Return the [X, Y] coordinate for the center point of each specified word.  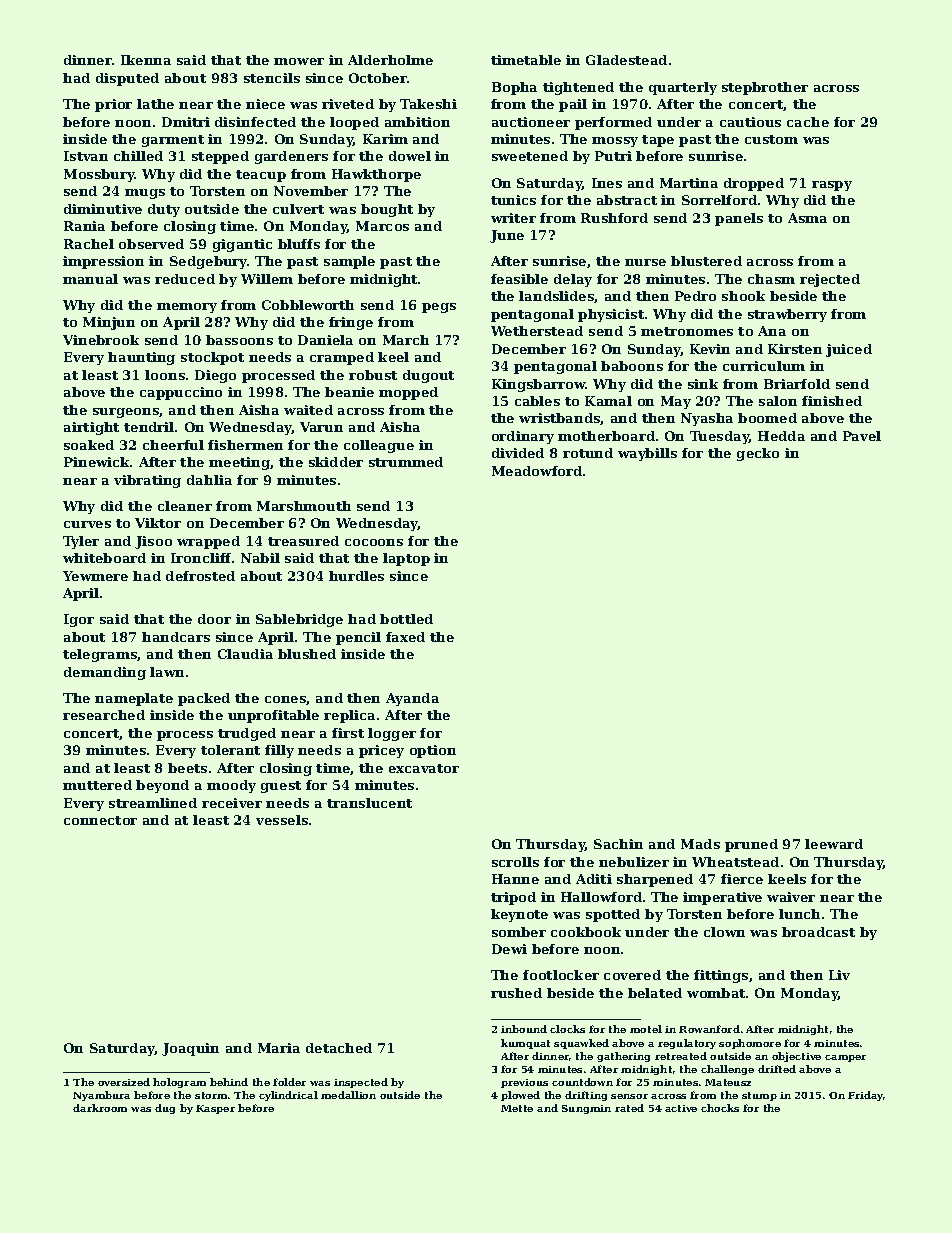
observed [151, 244]
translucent [369, 803]
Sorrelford [719, 200]
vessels [282, 820]
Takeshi [428, 104]
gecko [758, 454]
